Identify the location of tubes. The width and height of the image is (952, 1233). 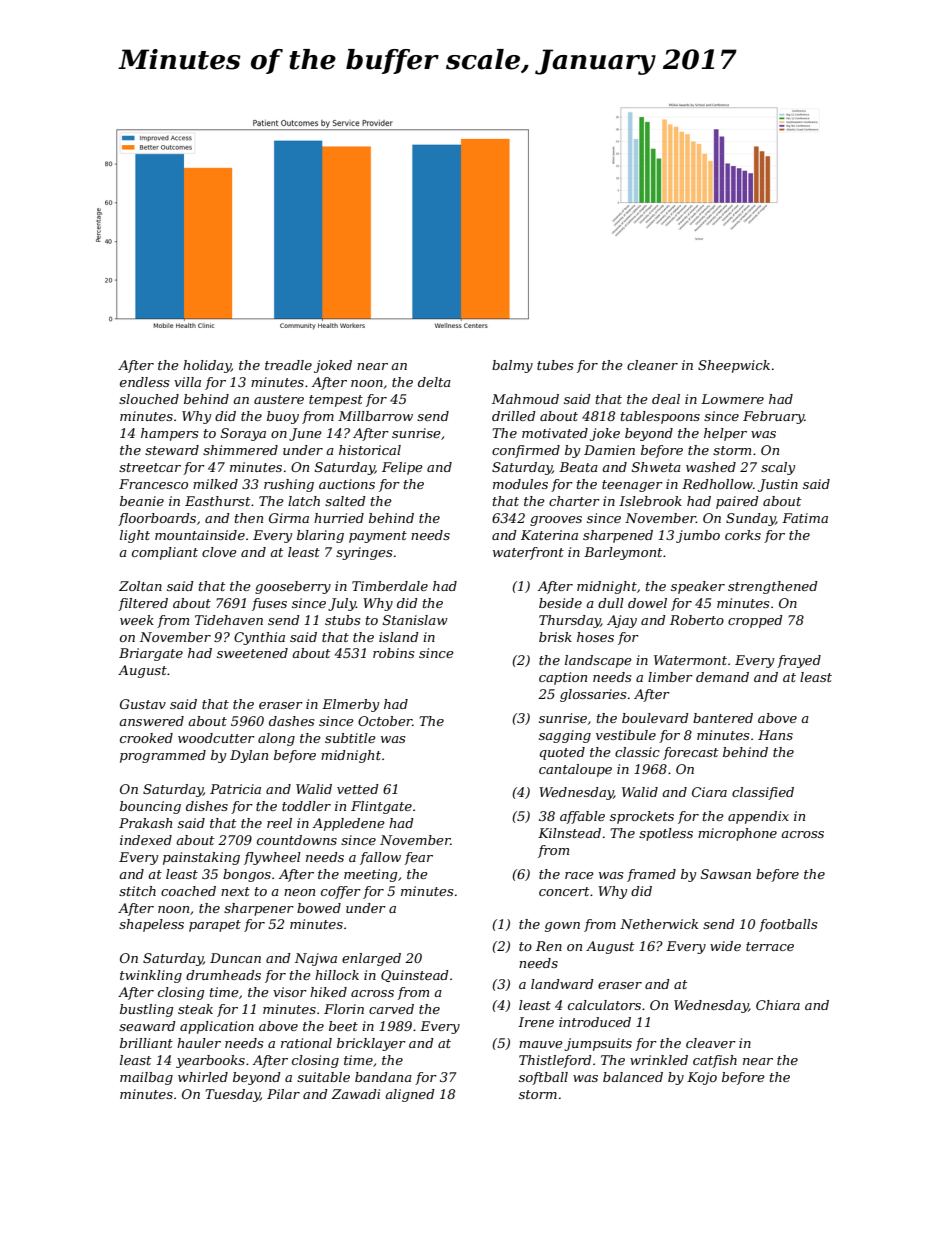
(555, 365).
